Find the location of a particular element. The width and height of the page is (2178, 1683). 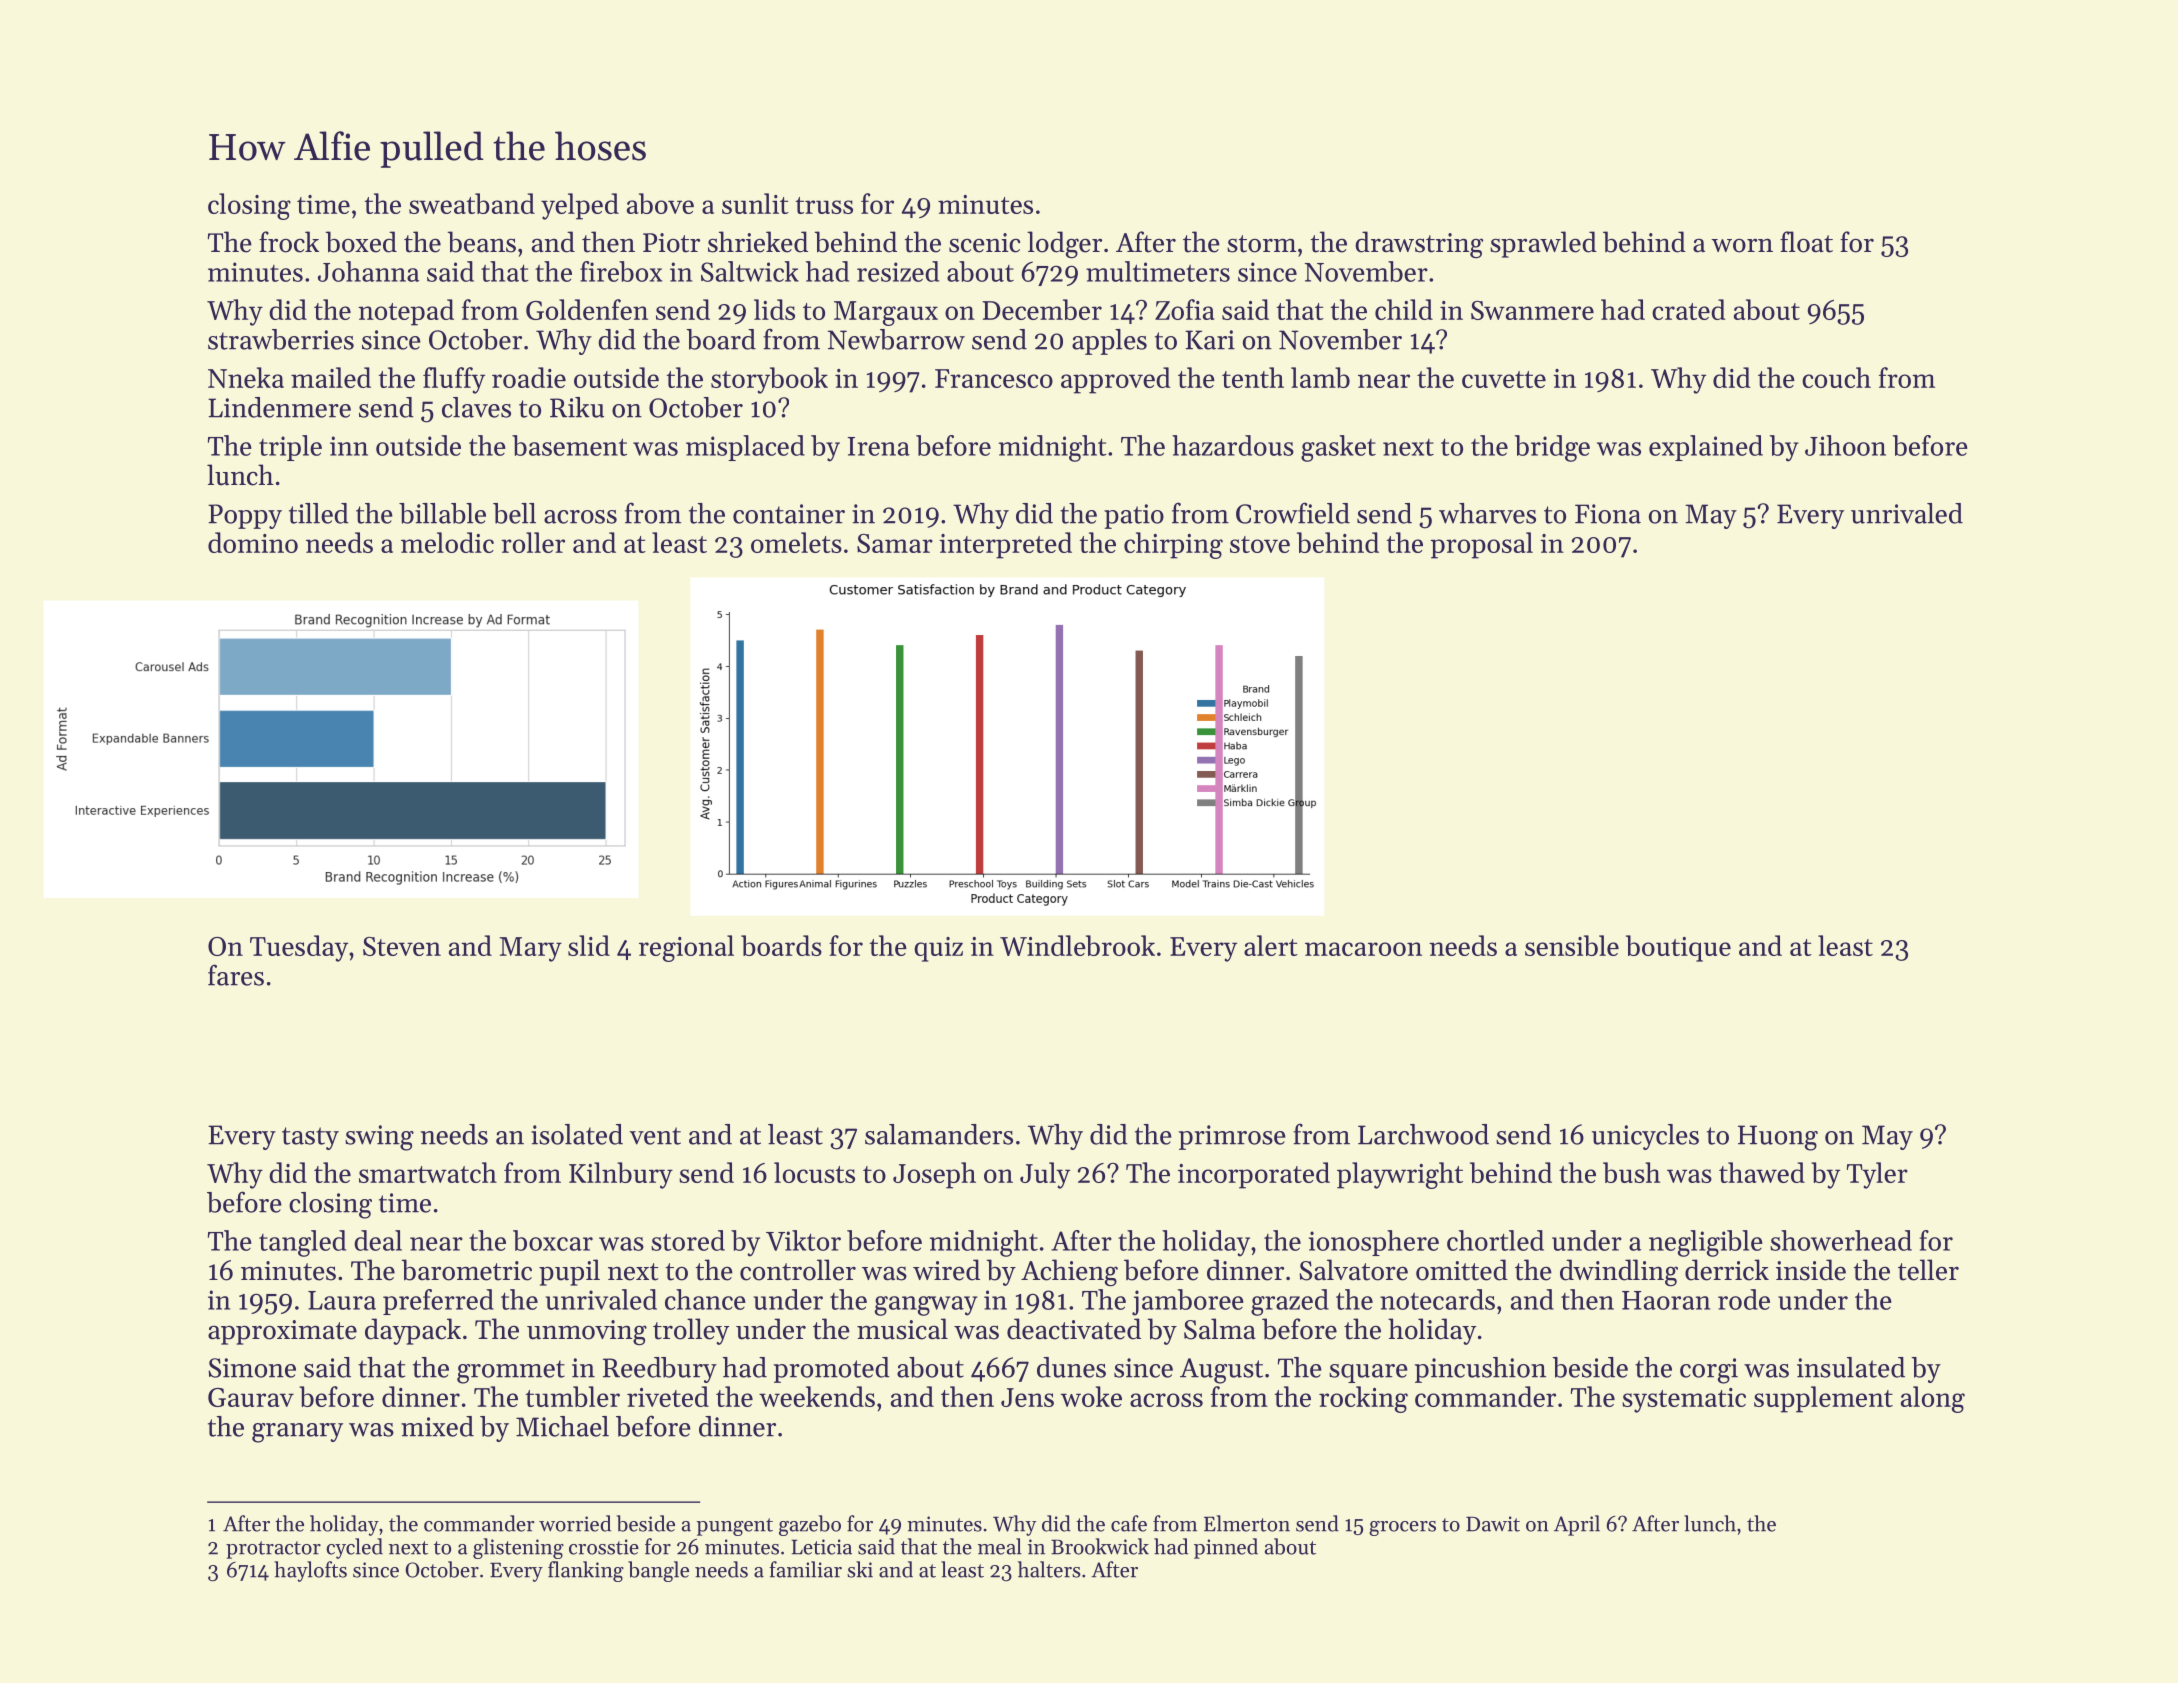

salamanders is located at coordinates (939, 1134).
